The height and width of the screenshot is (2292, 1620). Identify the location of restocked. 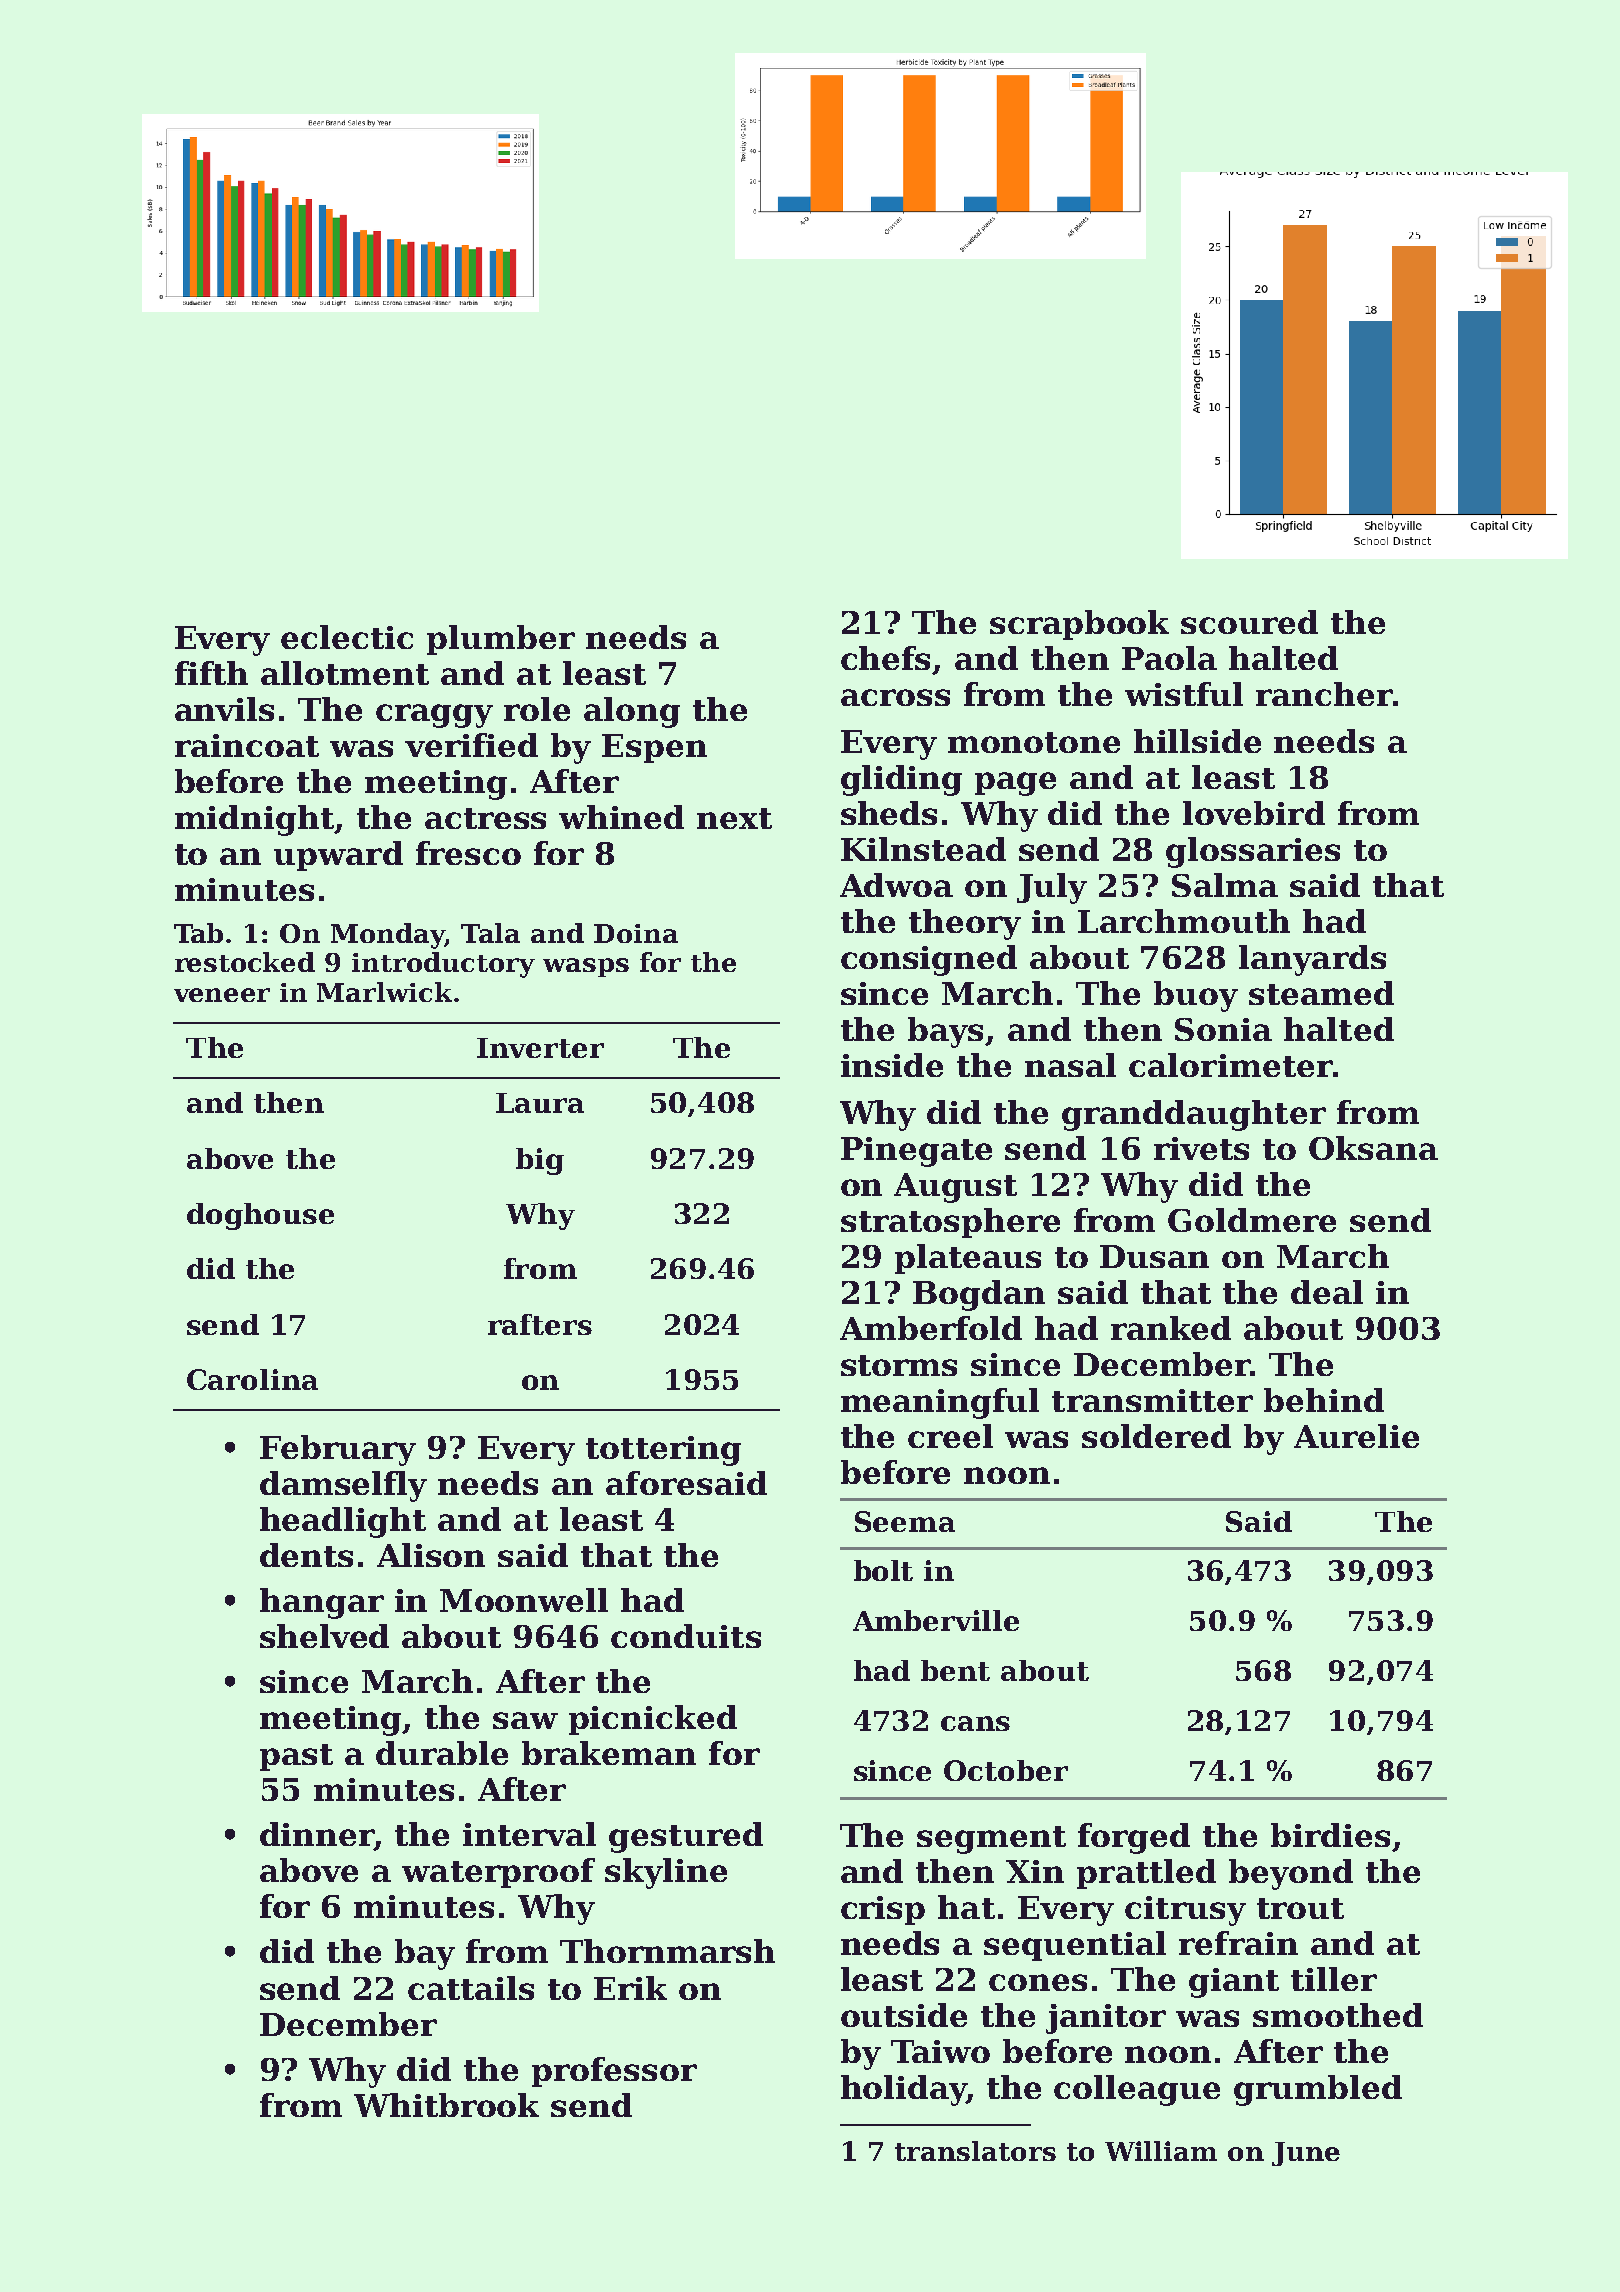
(245, 962).
